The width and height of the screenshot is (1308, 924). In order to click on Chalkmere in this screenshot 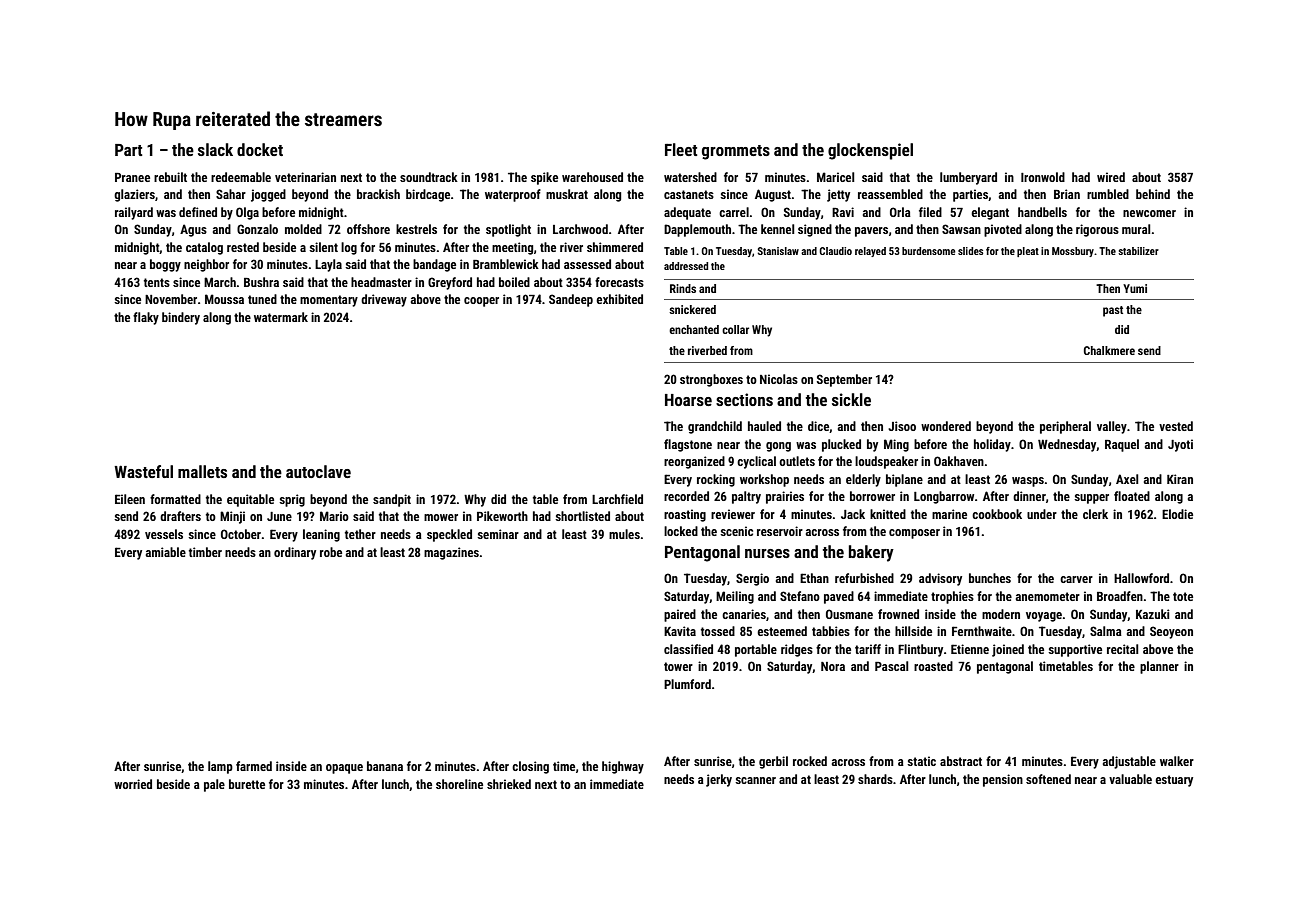, I will do `click(1109, 350)`.
